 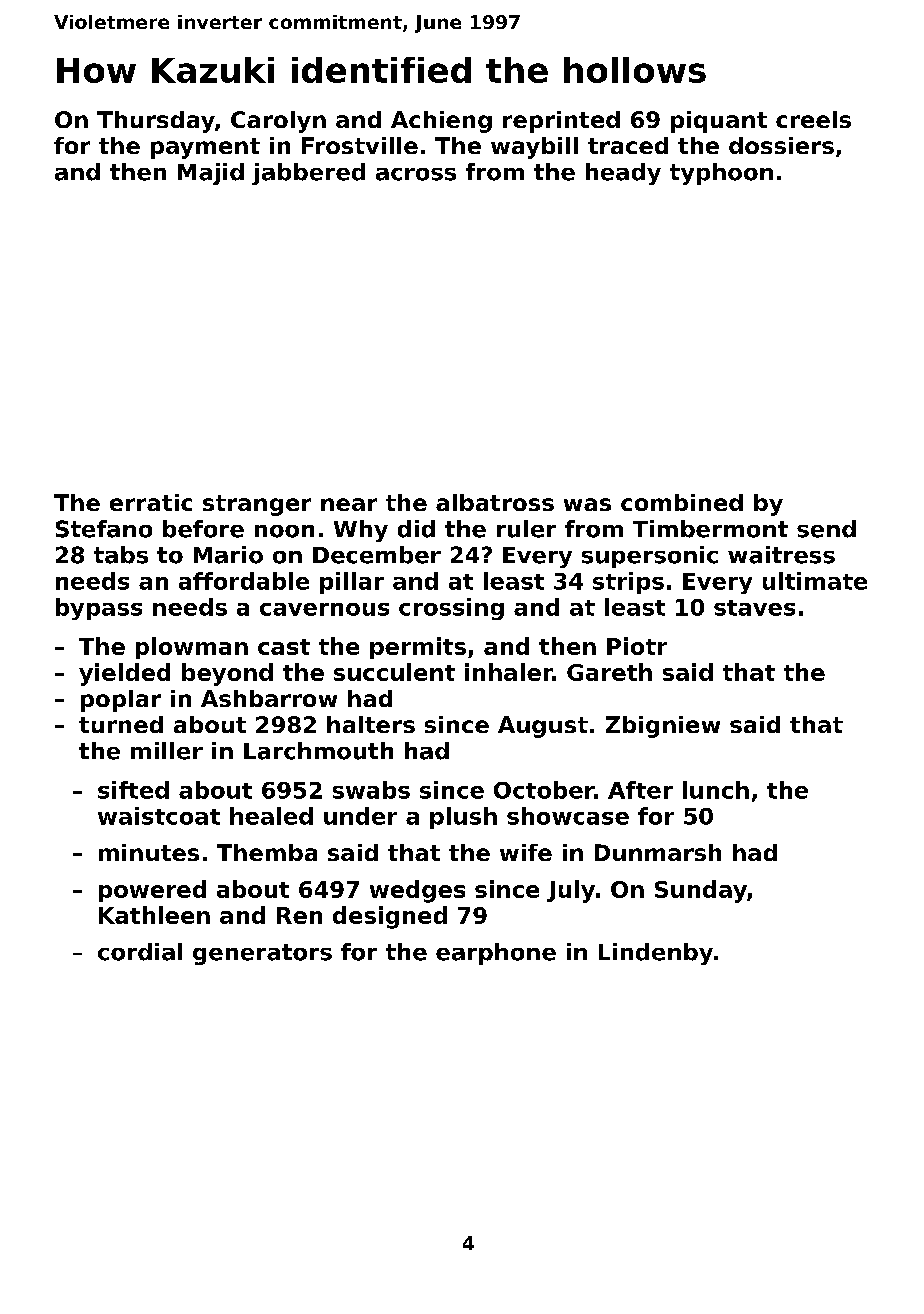 I want to click on Lindenby, so click(x=656, y=954).
